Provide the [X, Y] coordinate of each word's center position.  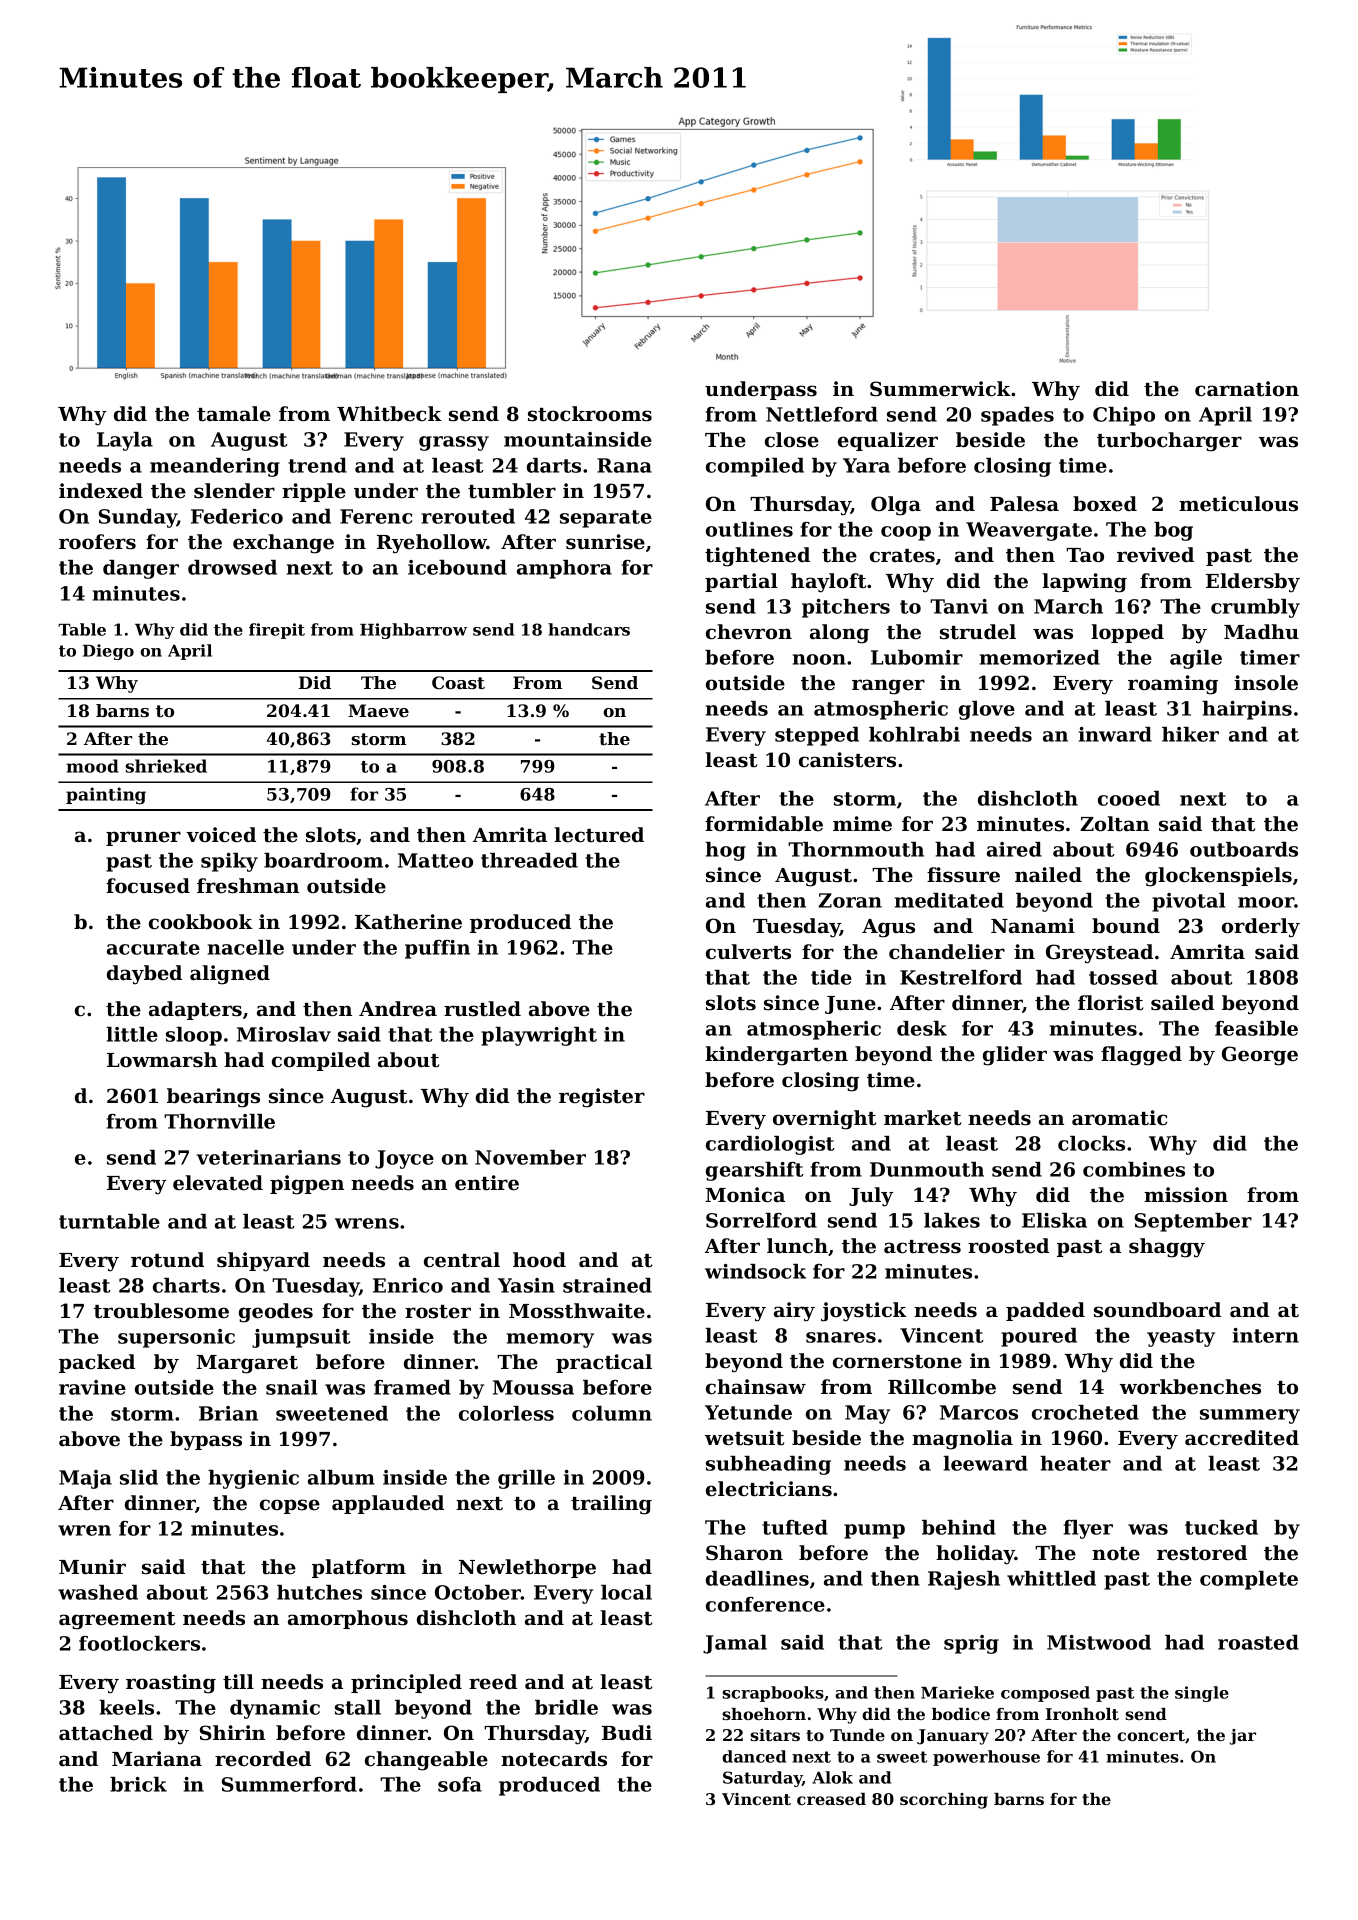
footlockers [139, 1643]
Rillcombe [942, 1387]
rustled [482, 1009]
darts [554, 465]
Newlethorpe [527, 1568]
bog [1173, 531]
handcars [589, 629]
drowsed [232, 567]
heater [1075, 1463]
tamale [234, 414]
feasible [1256, 1028]
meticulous [1238, 504]
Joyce [404, 1159]
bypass [206, 1441]
